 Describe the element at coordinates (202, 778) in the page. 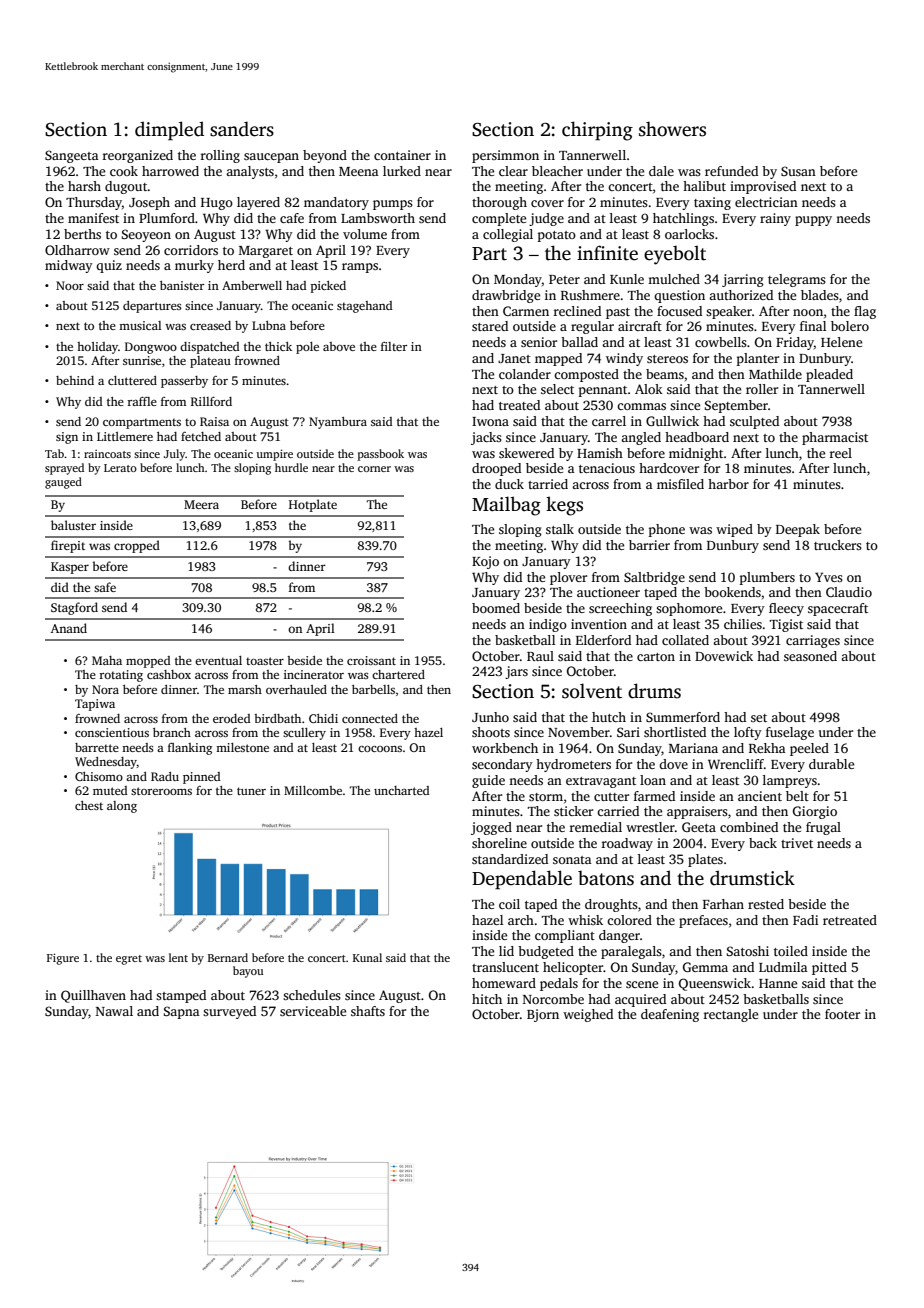

I see `pinned` at that location.
